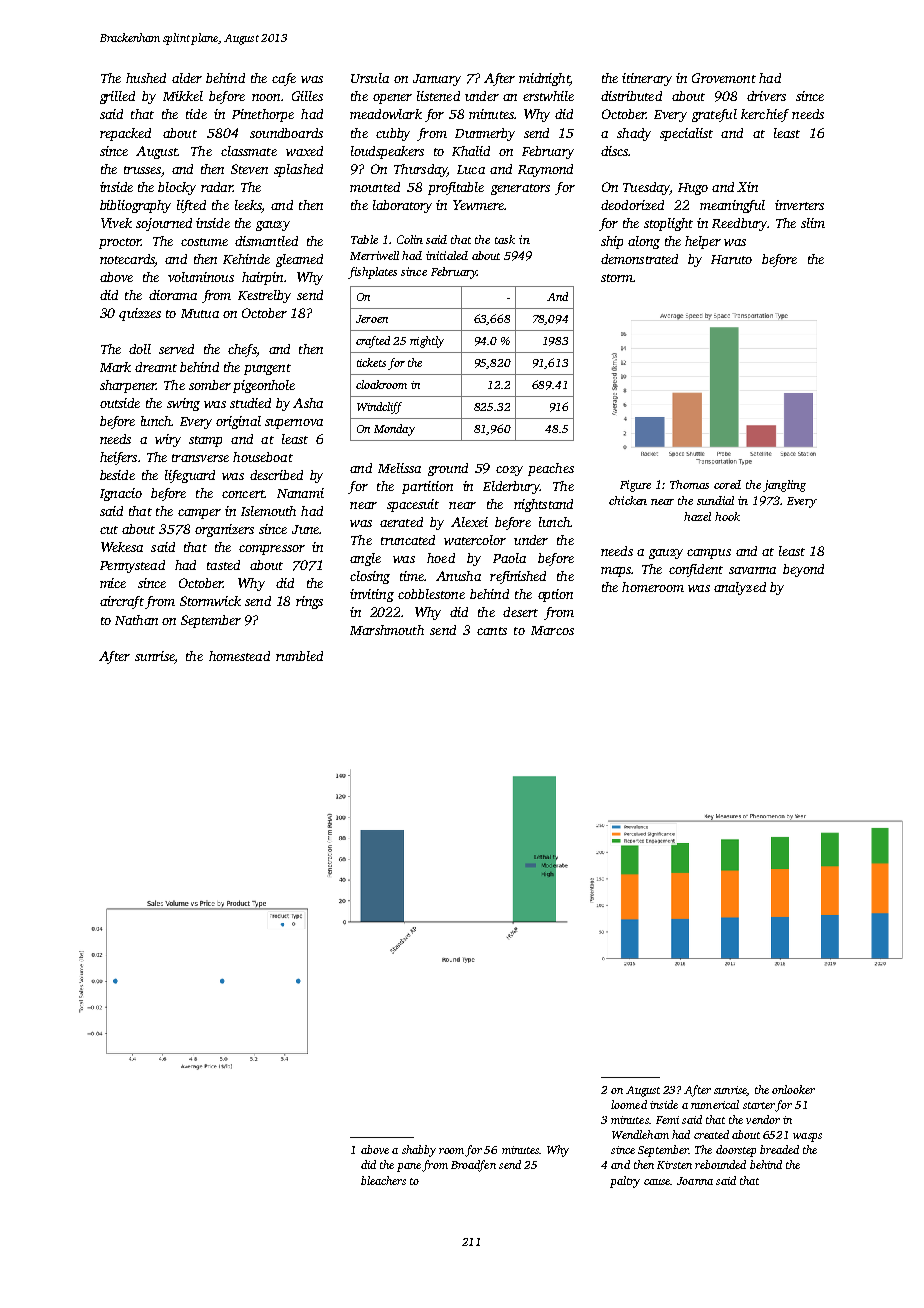 The height and width of the image is (1308, 924). I want to click on analyzed, so click(740, 588).
